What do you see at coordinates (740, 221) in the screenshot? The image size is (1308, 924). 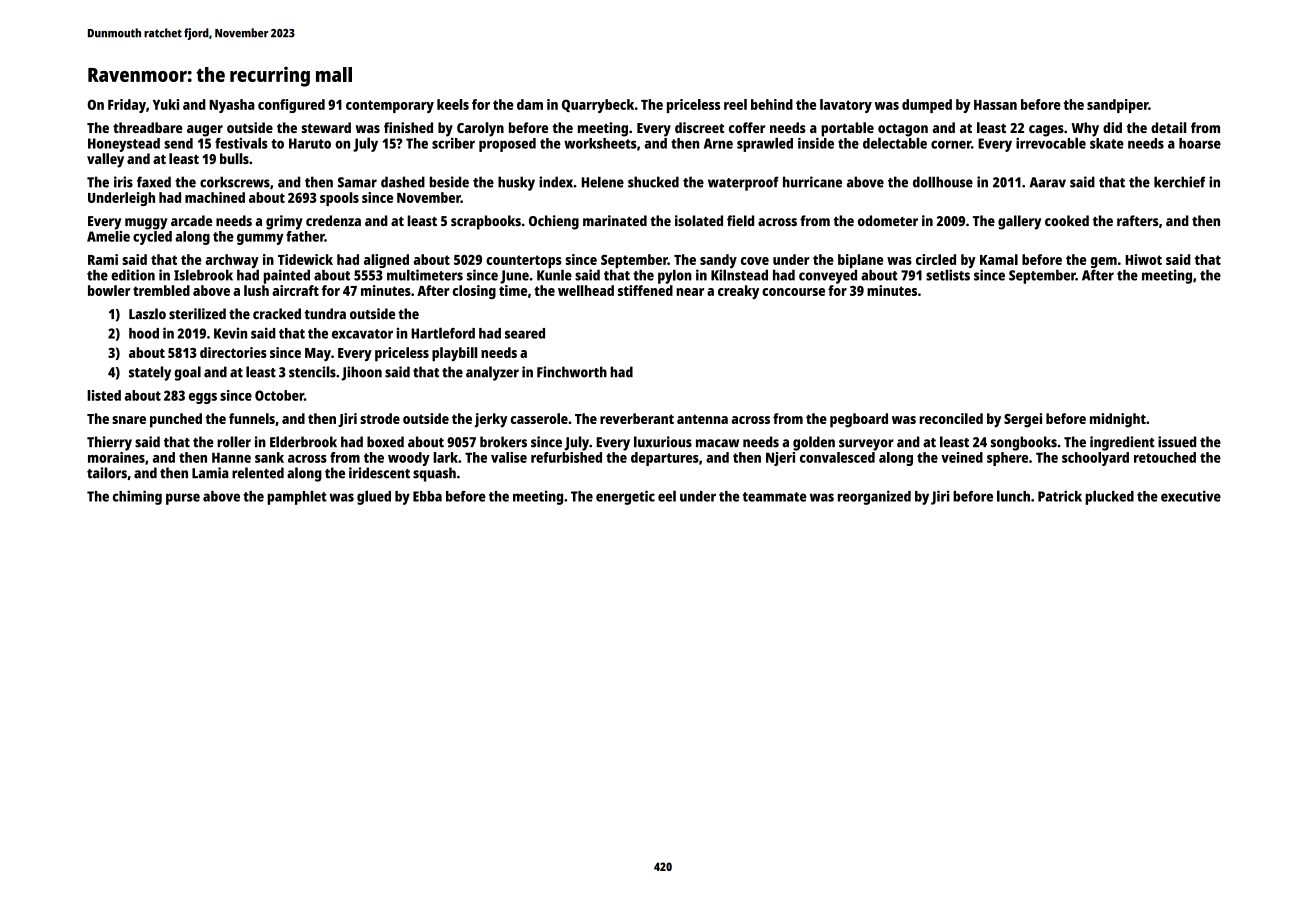 I see `field` at bounding box center [740, 221].
